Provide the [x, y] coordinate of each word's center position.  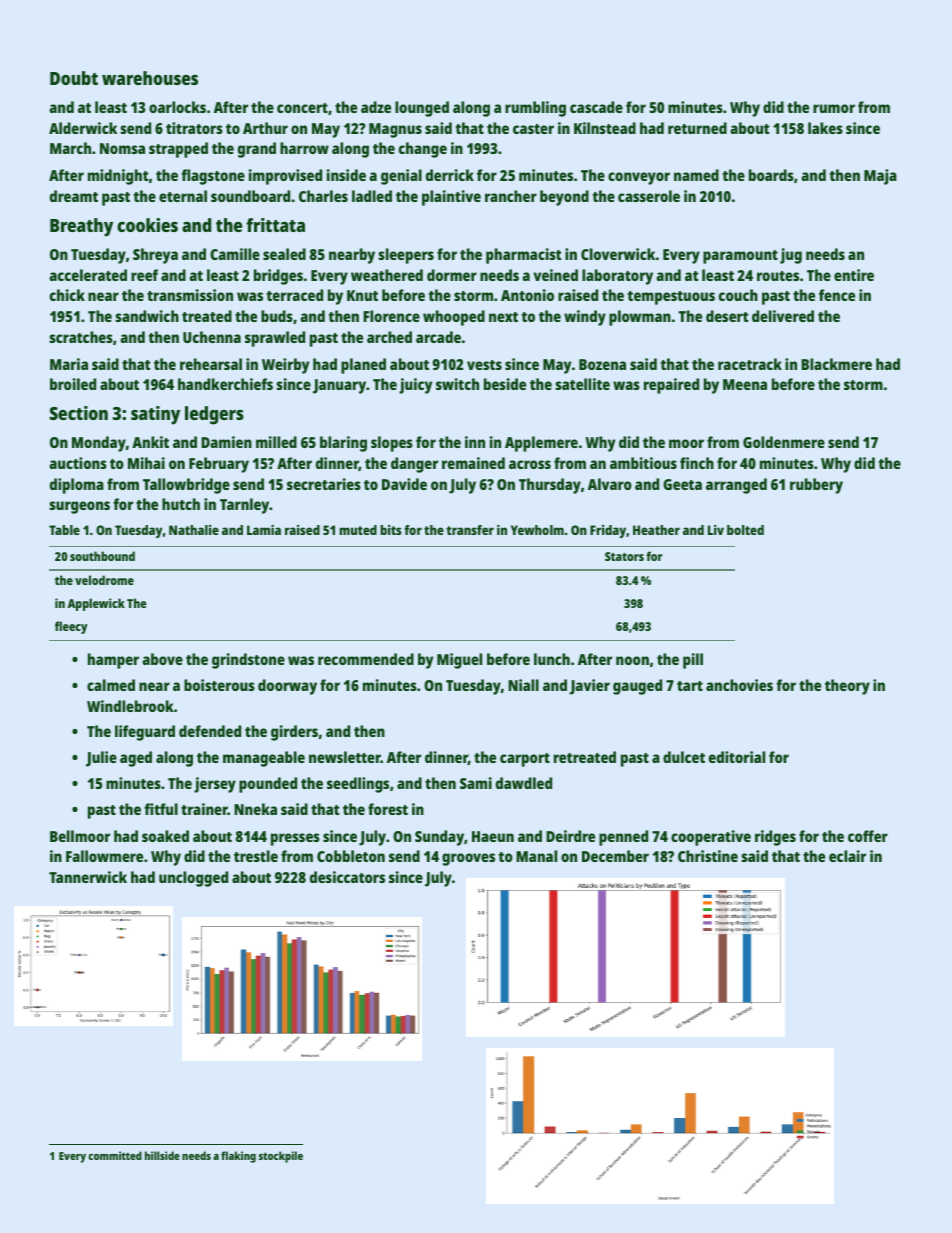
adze [376, 107]
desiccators [347, 877]
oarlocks [177, 107]
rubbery [816, 486]
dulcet [684, 757]
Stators [624, 556]
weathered [387, 275]
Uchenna [212, 337]
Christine [708, 856]
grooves [468, 859]
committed [115, 1155]
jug [791, 256]
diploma [77, 486]
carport [525, 760]
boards [771, 175]
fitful [161, 809]
